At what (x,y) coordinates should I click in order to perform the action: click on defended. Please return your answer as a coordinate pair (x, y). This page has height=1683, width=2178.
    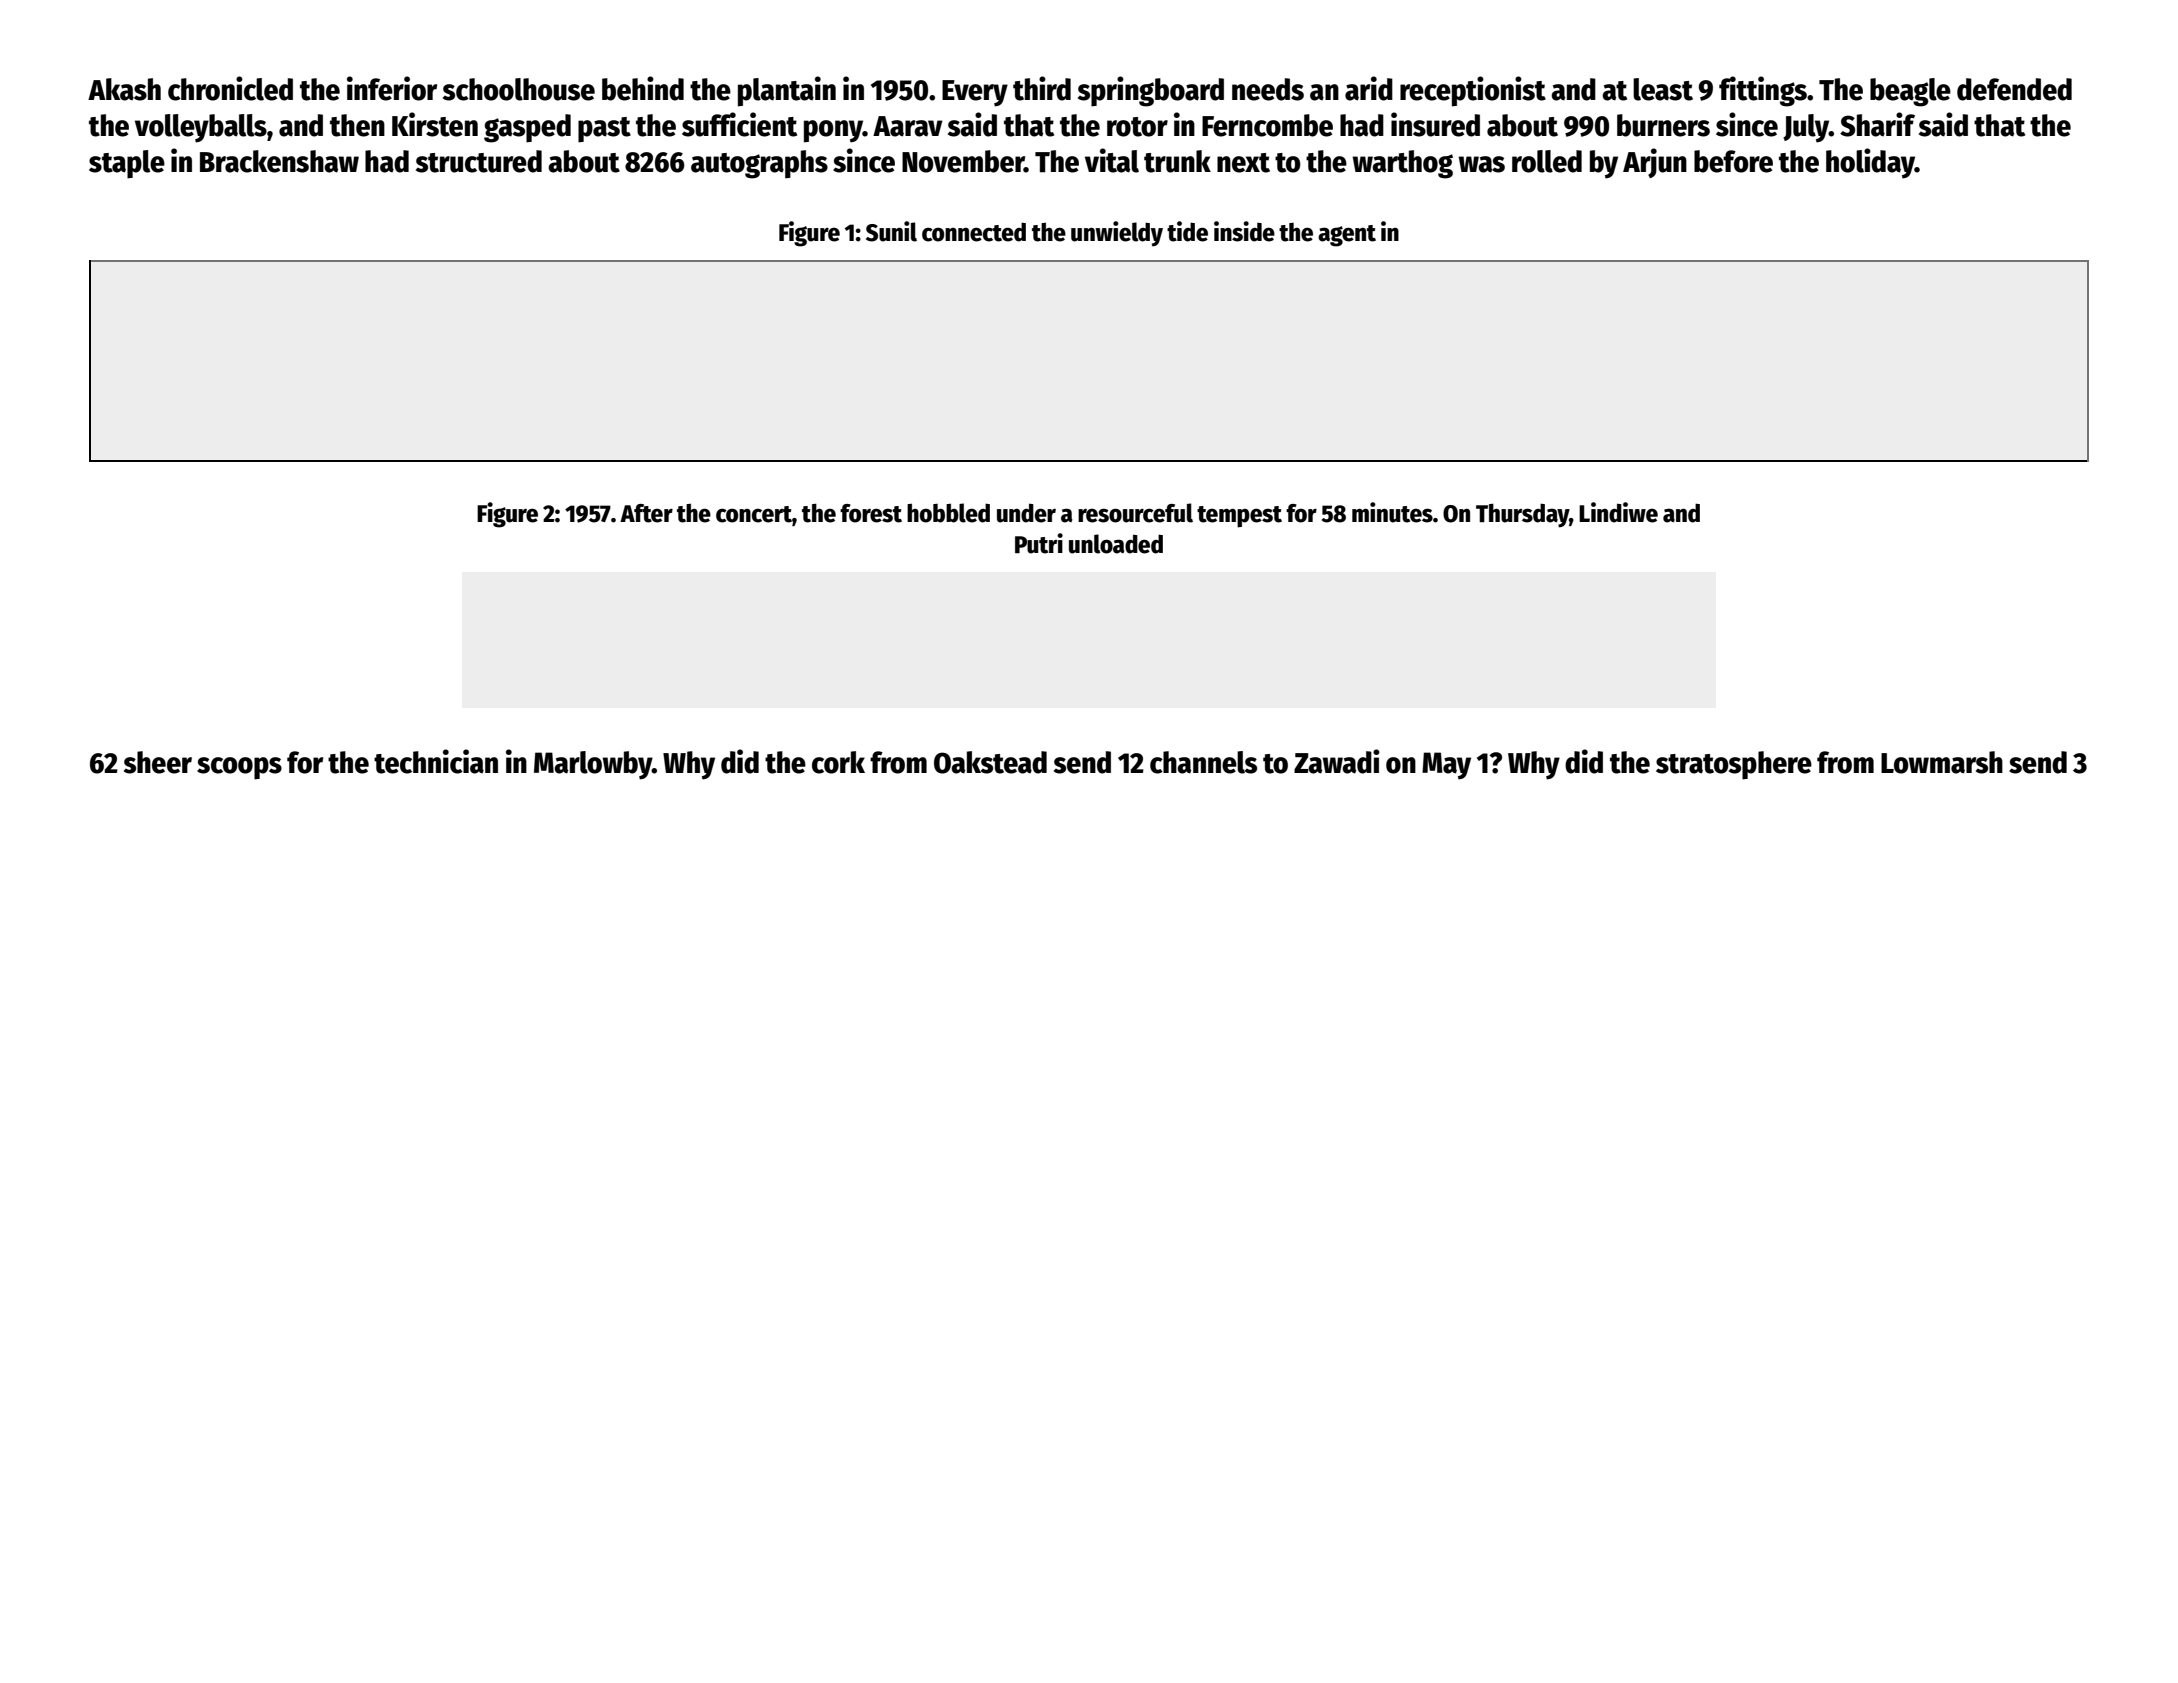
    Looking at the image, I should click on (2014, 89).
